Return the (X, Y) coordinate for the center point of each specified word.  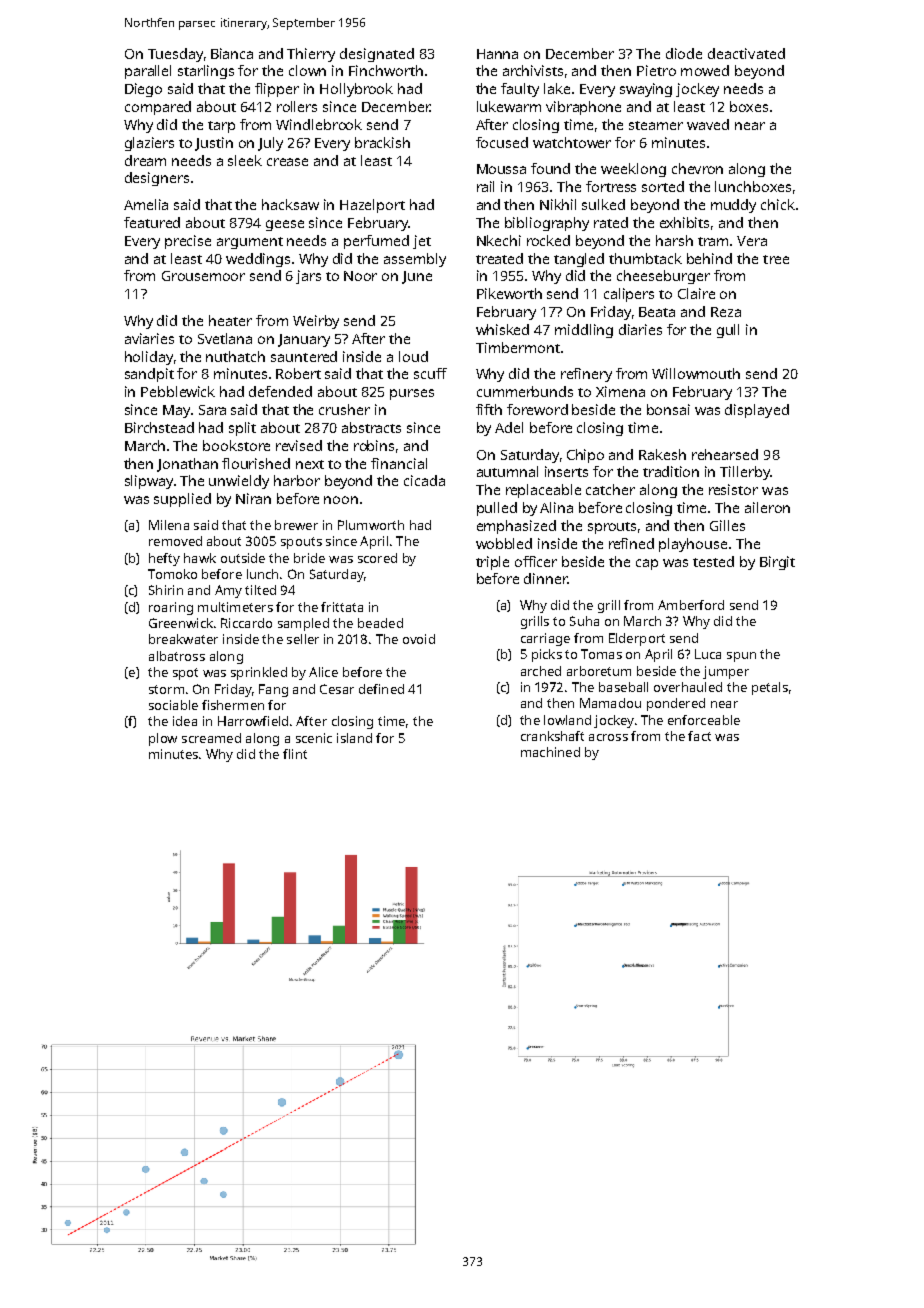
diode (684, 53)
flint (295, 754)
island (354, 738)
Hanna (497, 54)
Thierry (311, 55)
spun (741, 657)
